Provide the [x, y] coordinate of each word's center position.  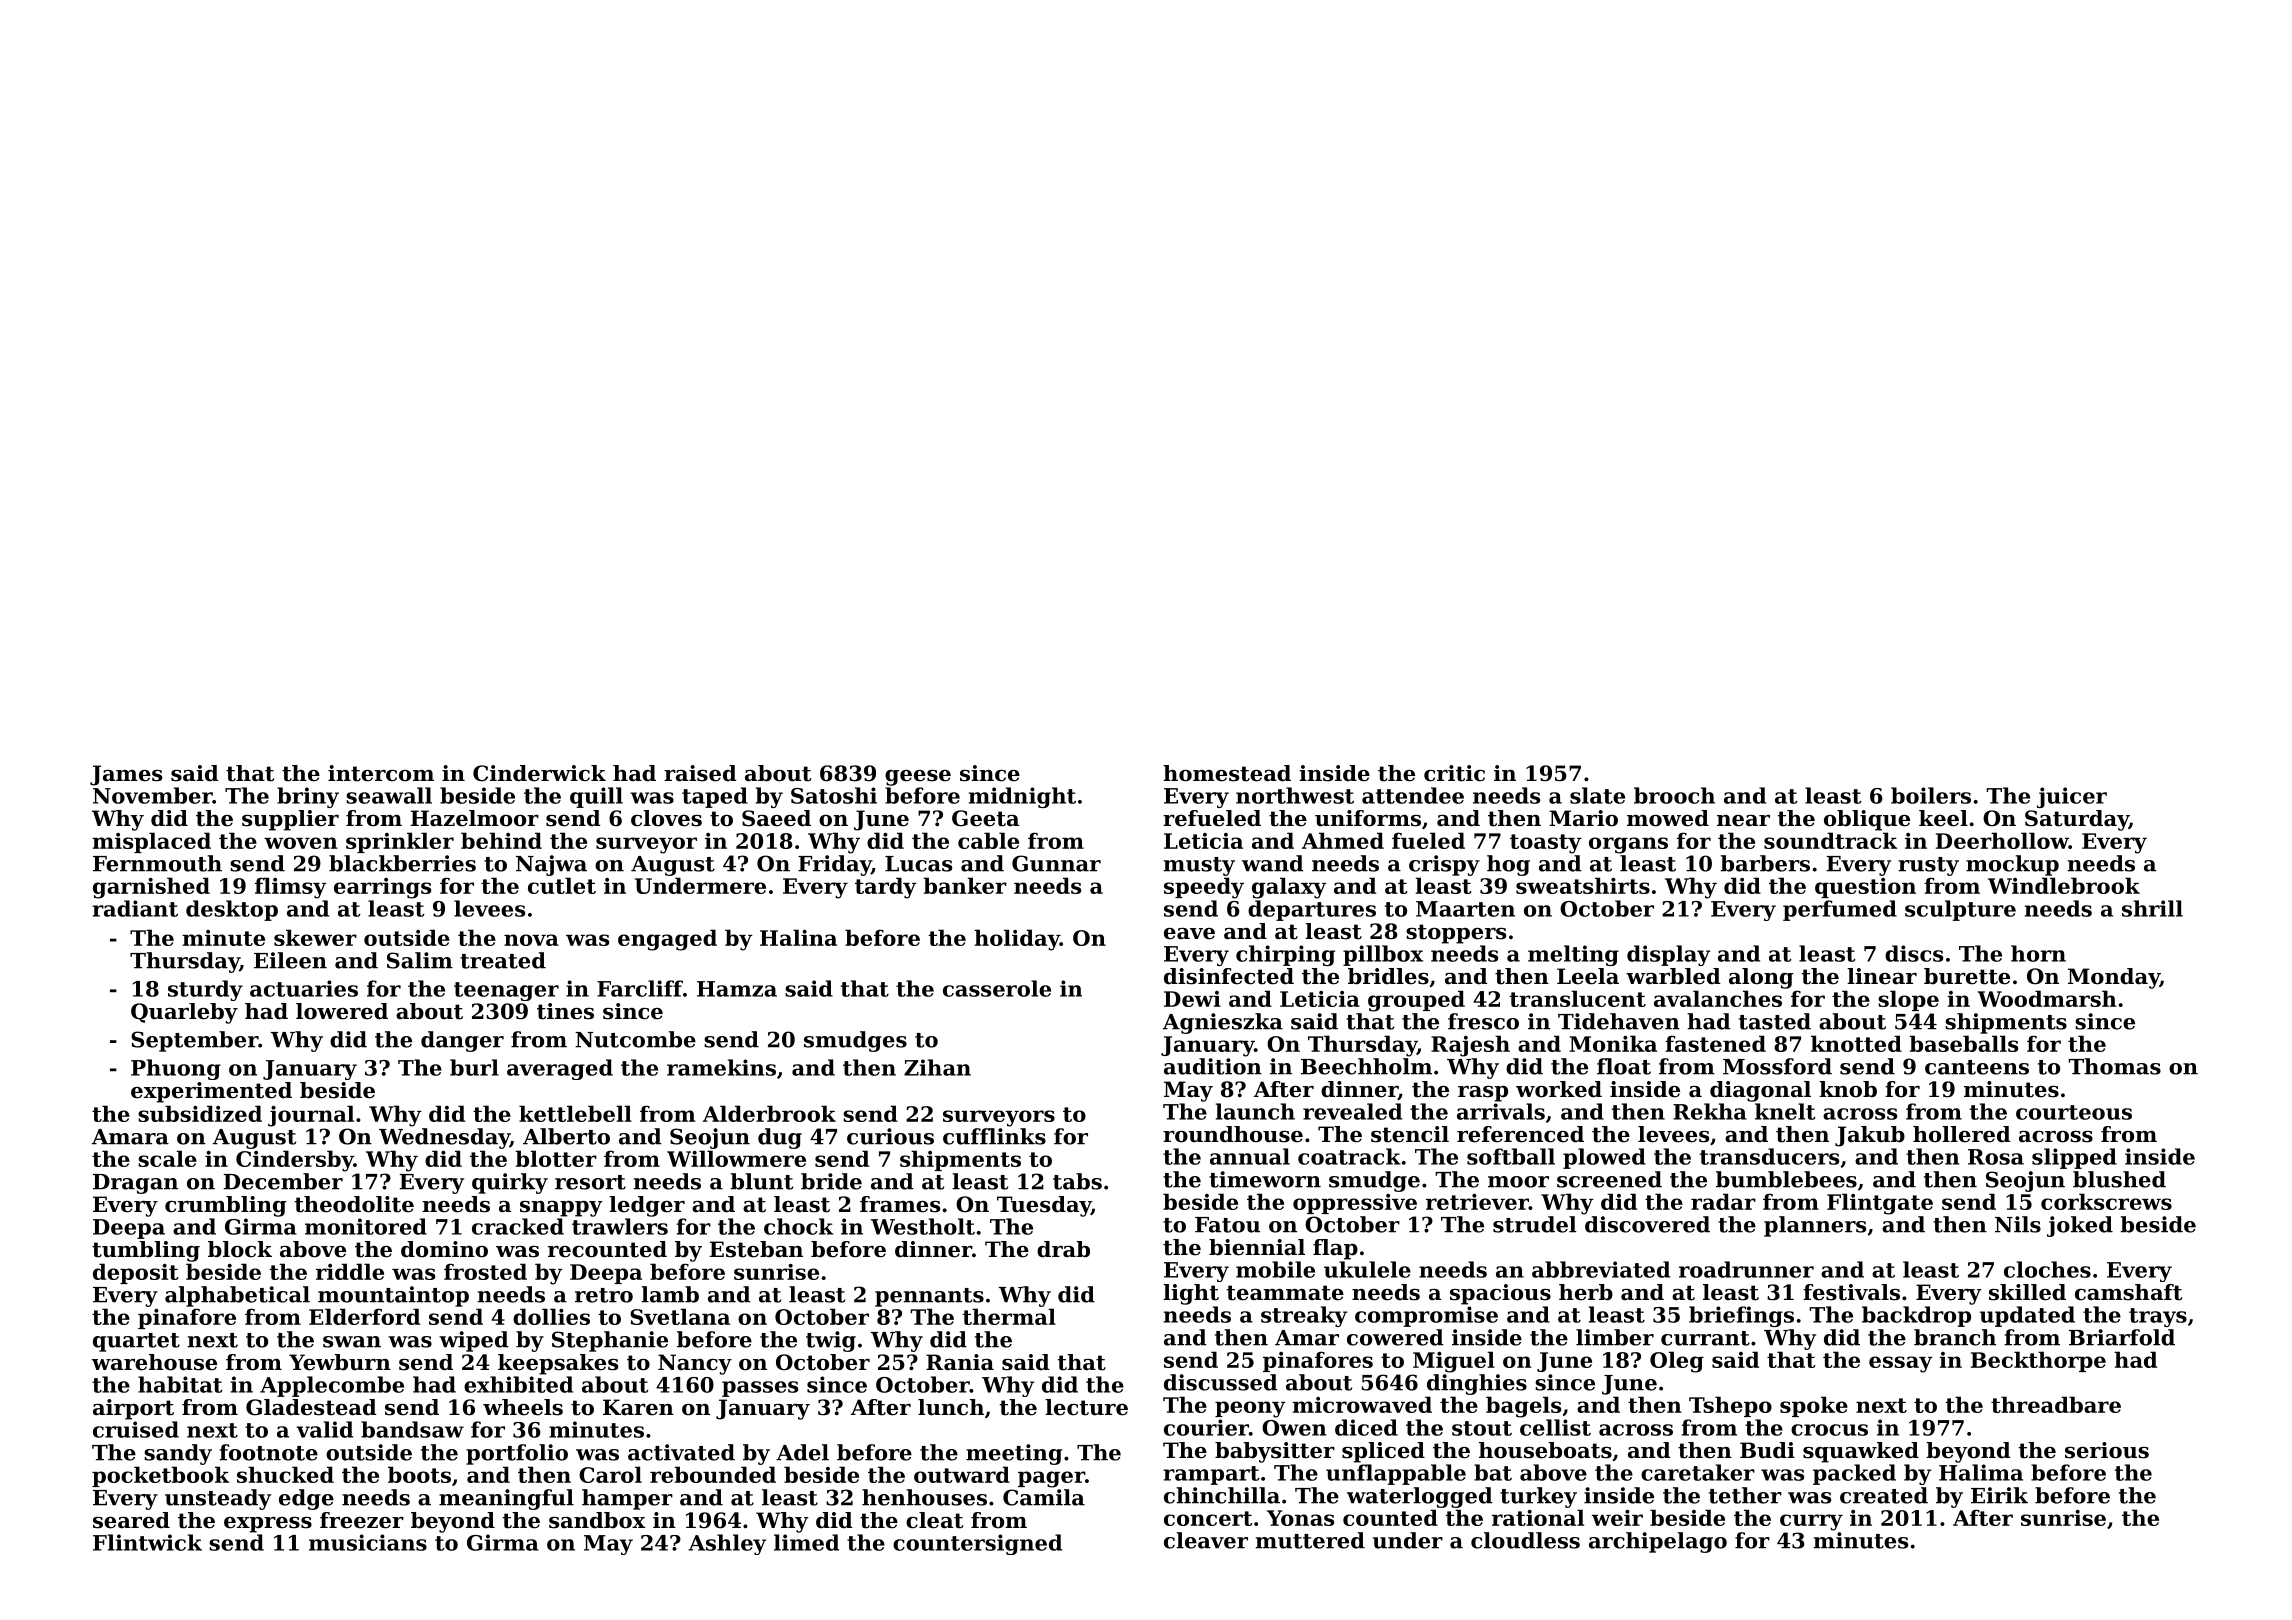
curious [890, 1136]
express [268, 1525]
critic [1454, 773]
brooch [1674, 795]
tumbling [146, 1251]
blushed [2119, 1179]
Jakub [1870, 1136]
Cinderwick [539, 773]
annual [1250, 1156]
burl [474, 1067]
